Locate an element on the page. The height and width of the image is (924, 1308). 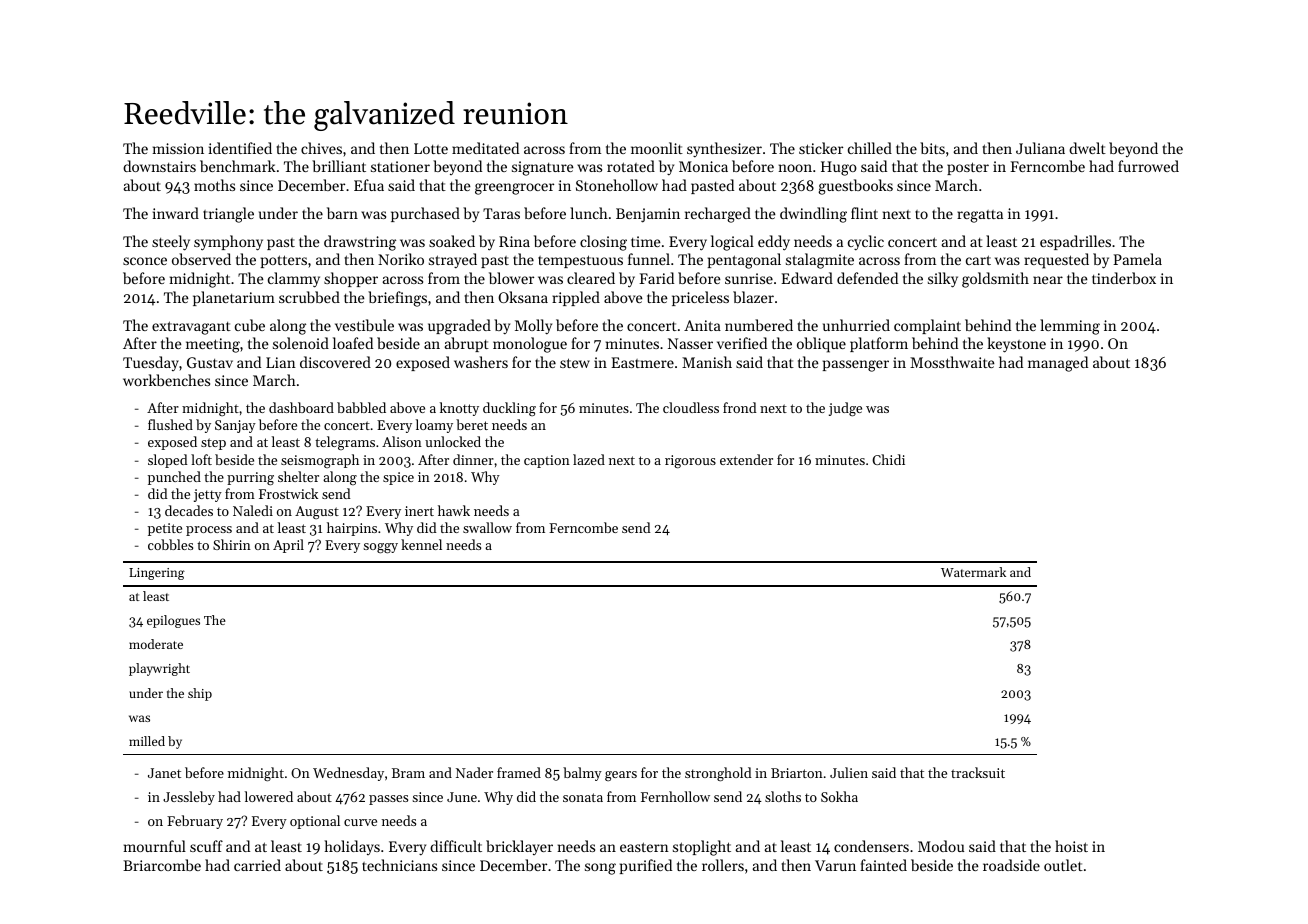
April is located at coordinates (288, 546).
